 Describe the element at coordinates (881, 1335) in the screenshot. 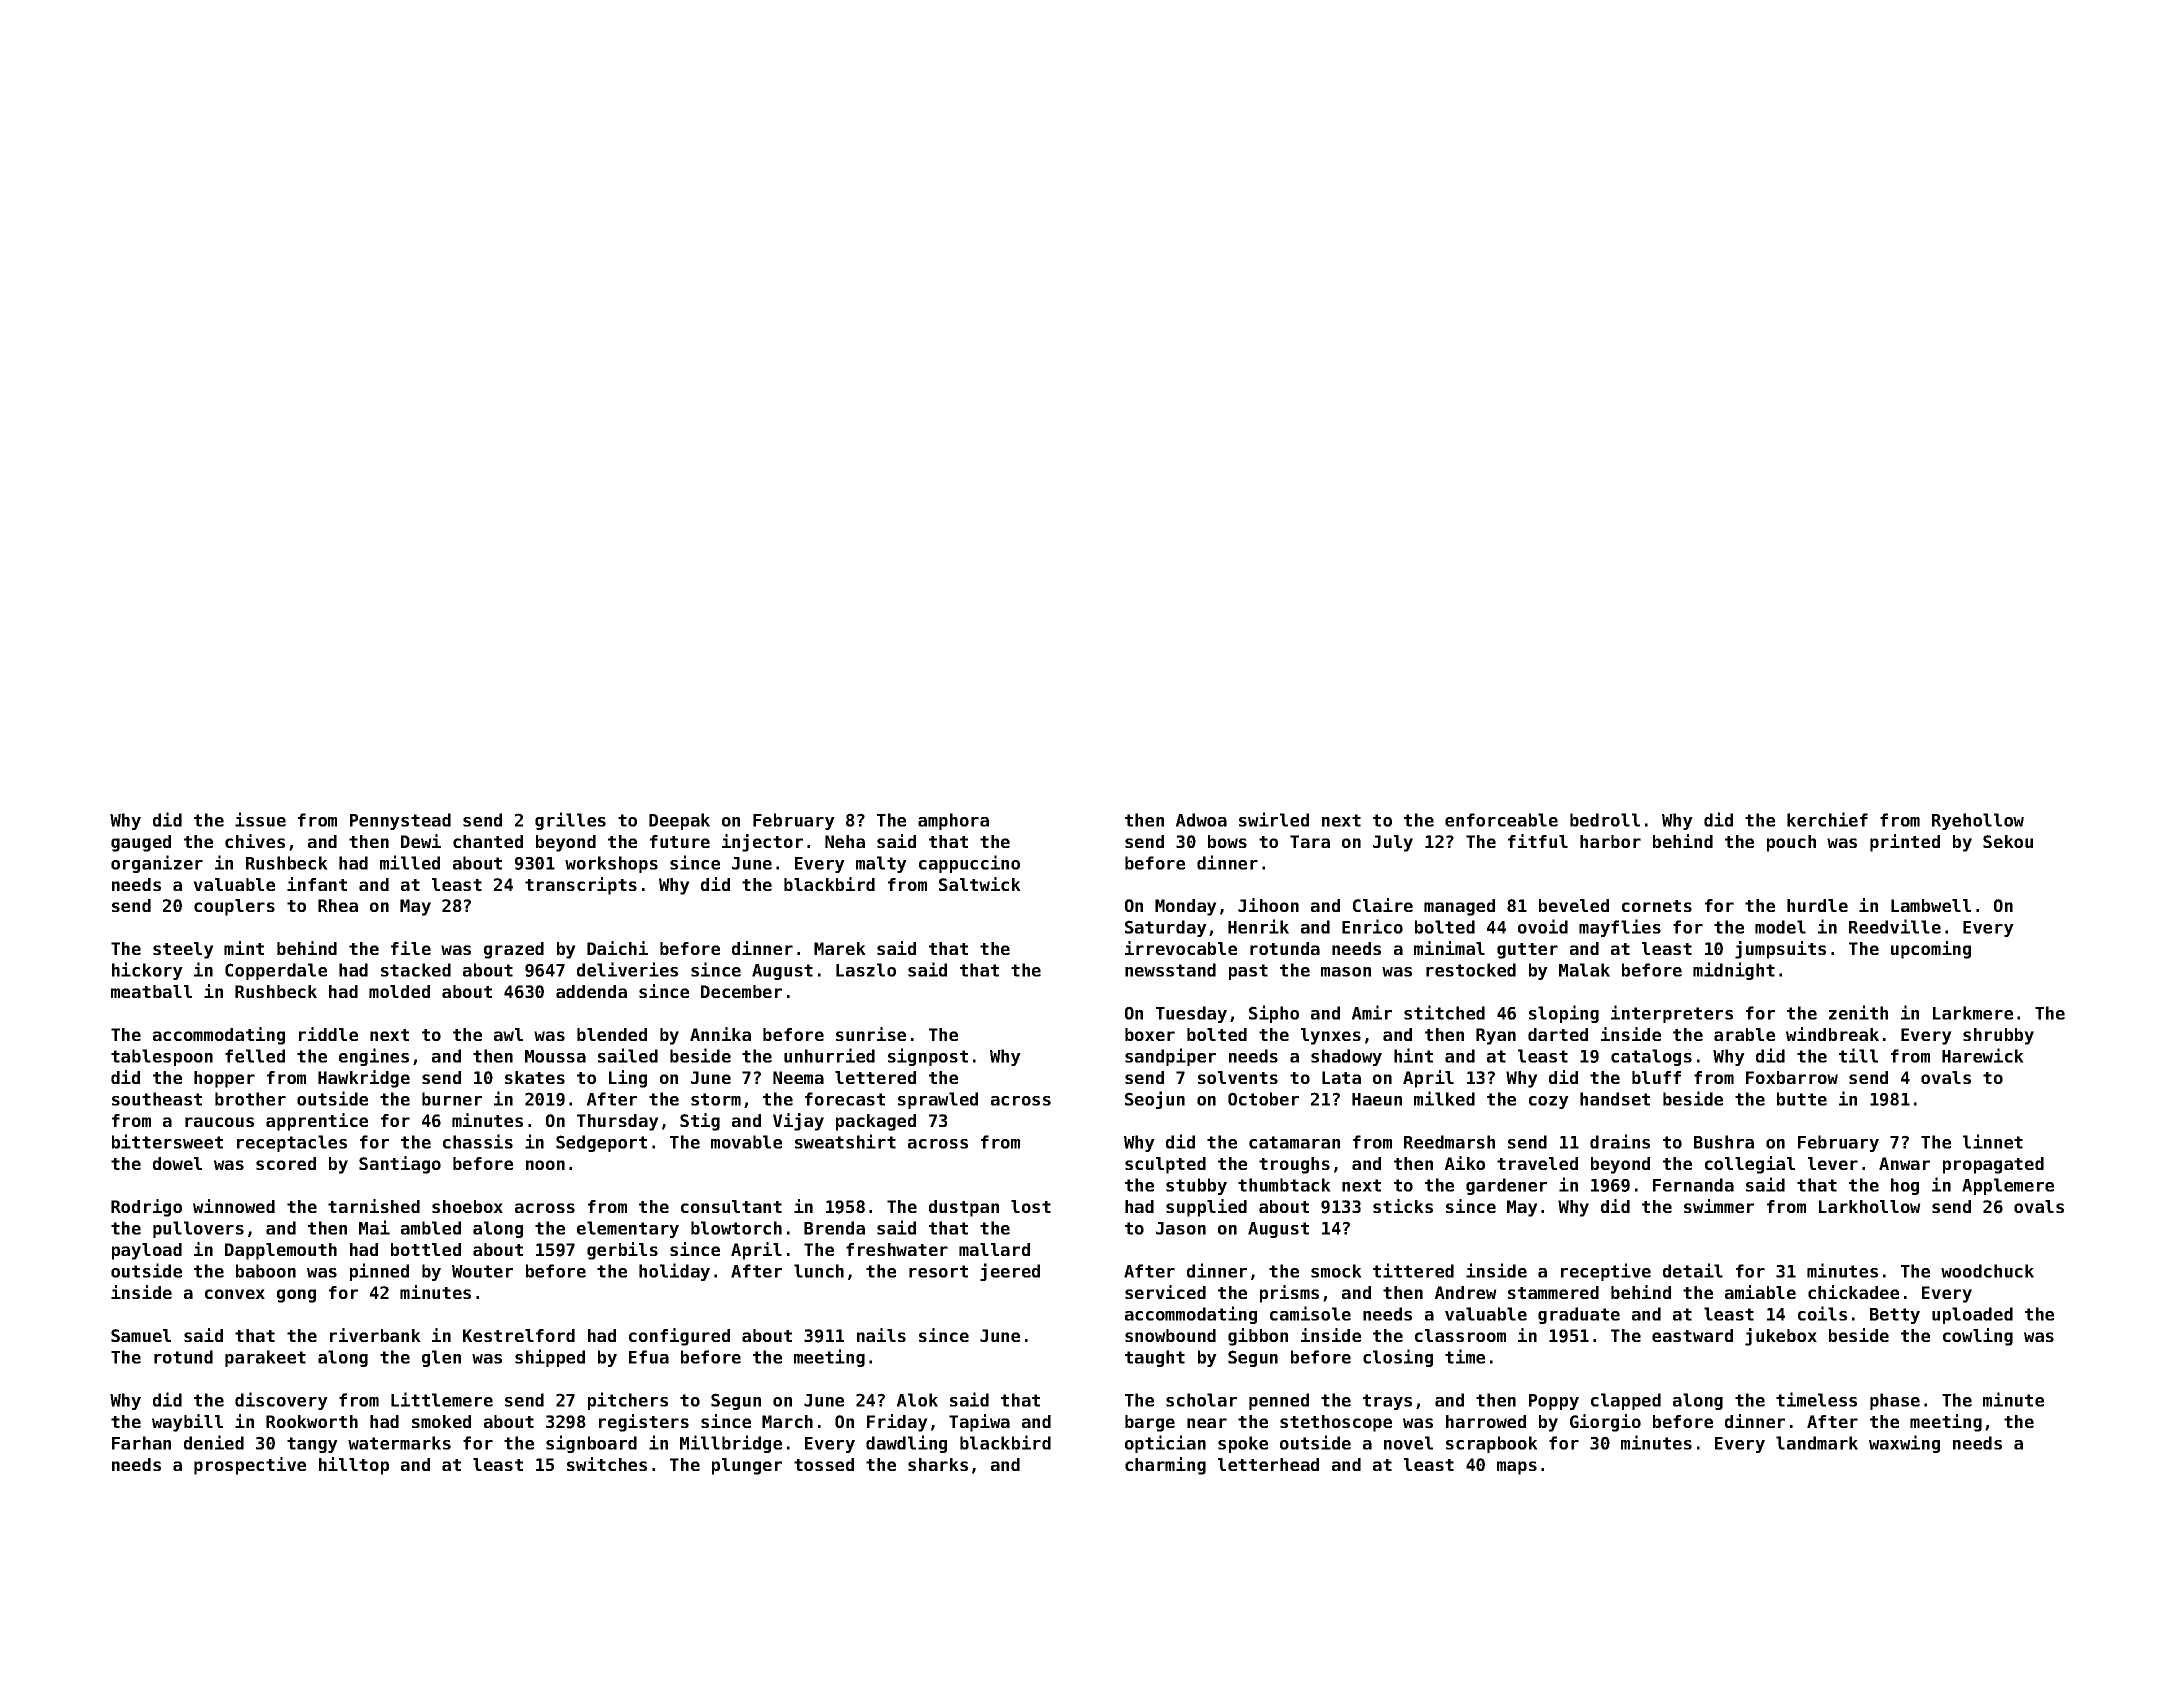

I see `nails` at that location.
